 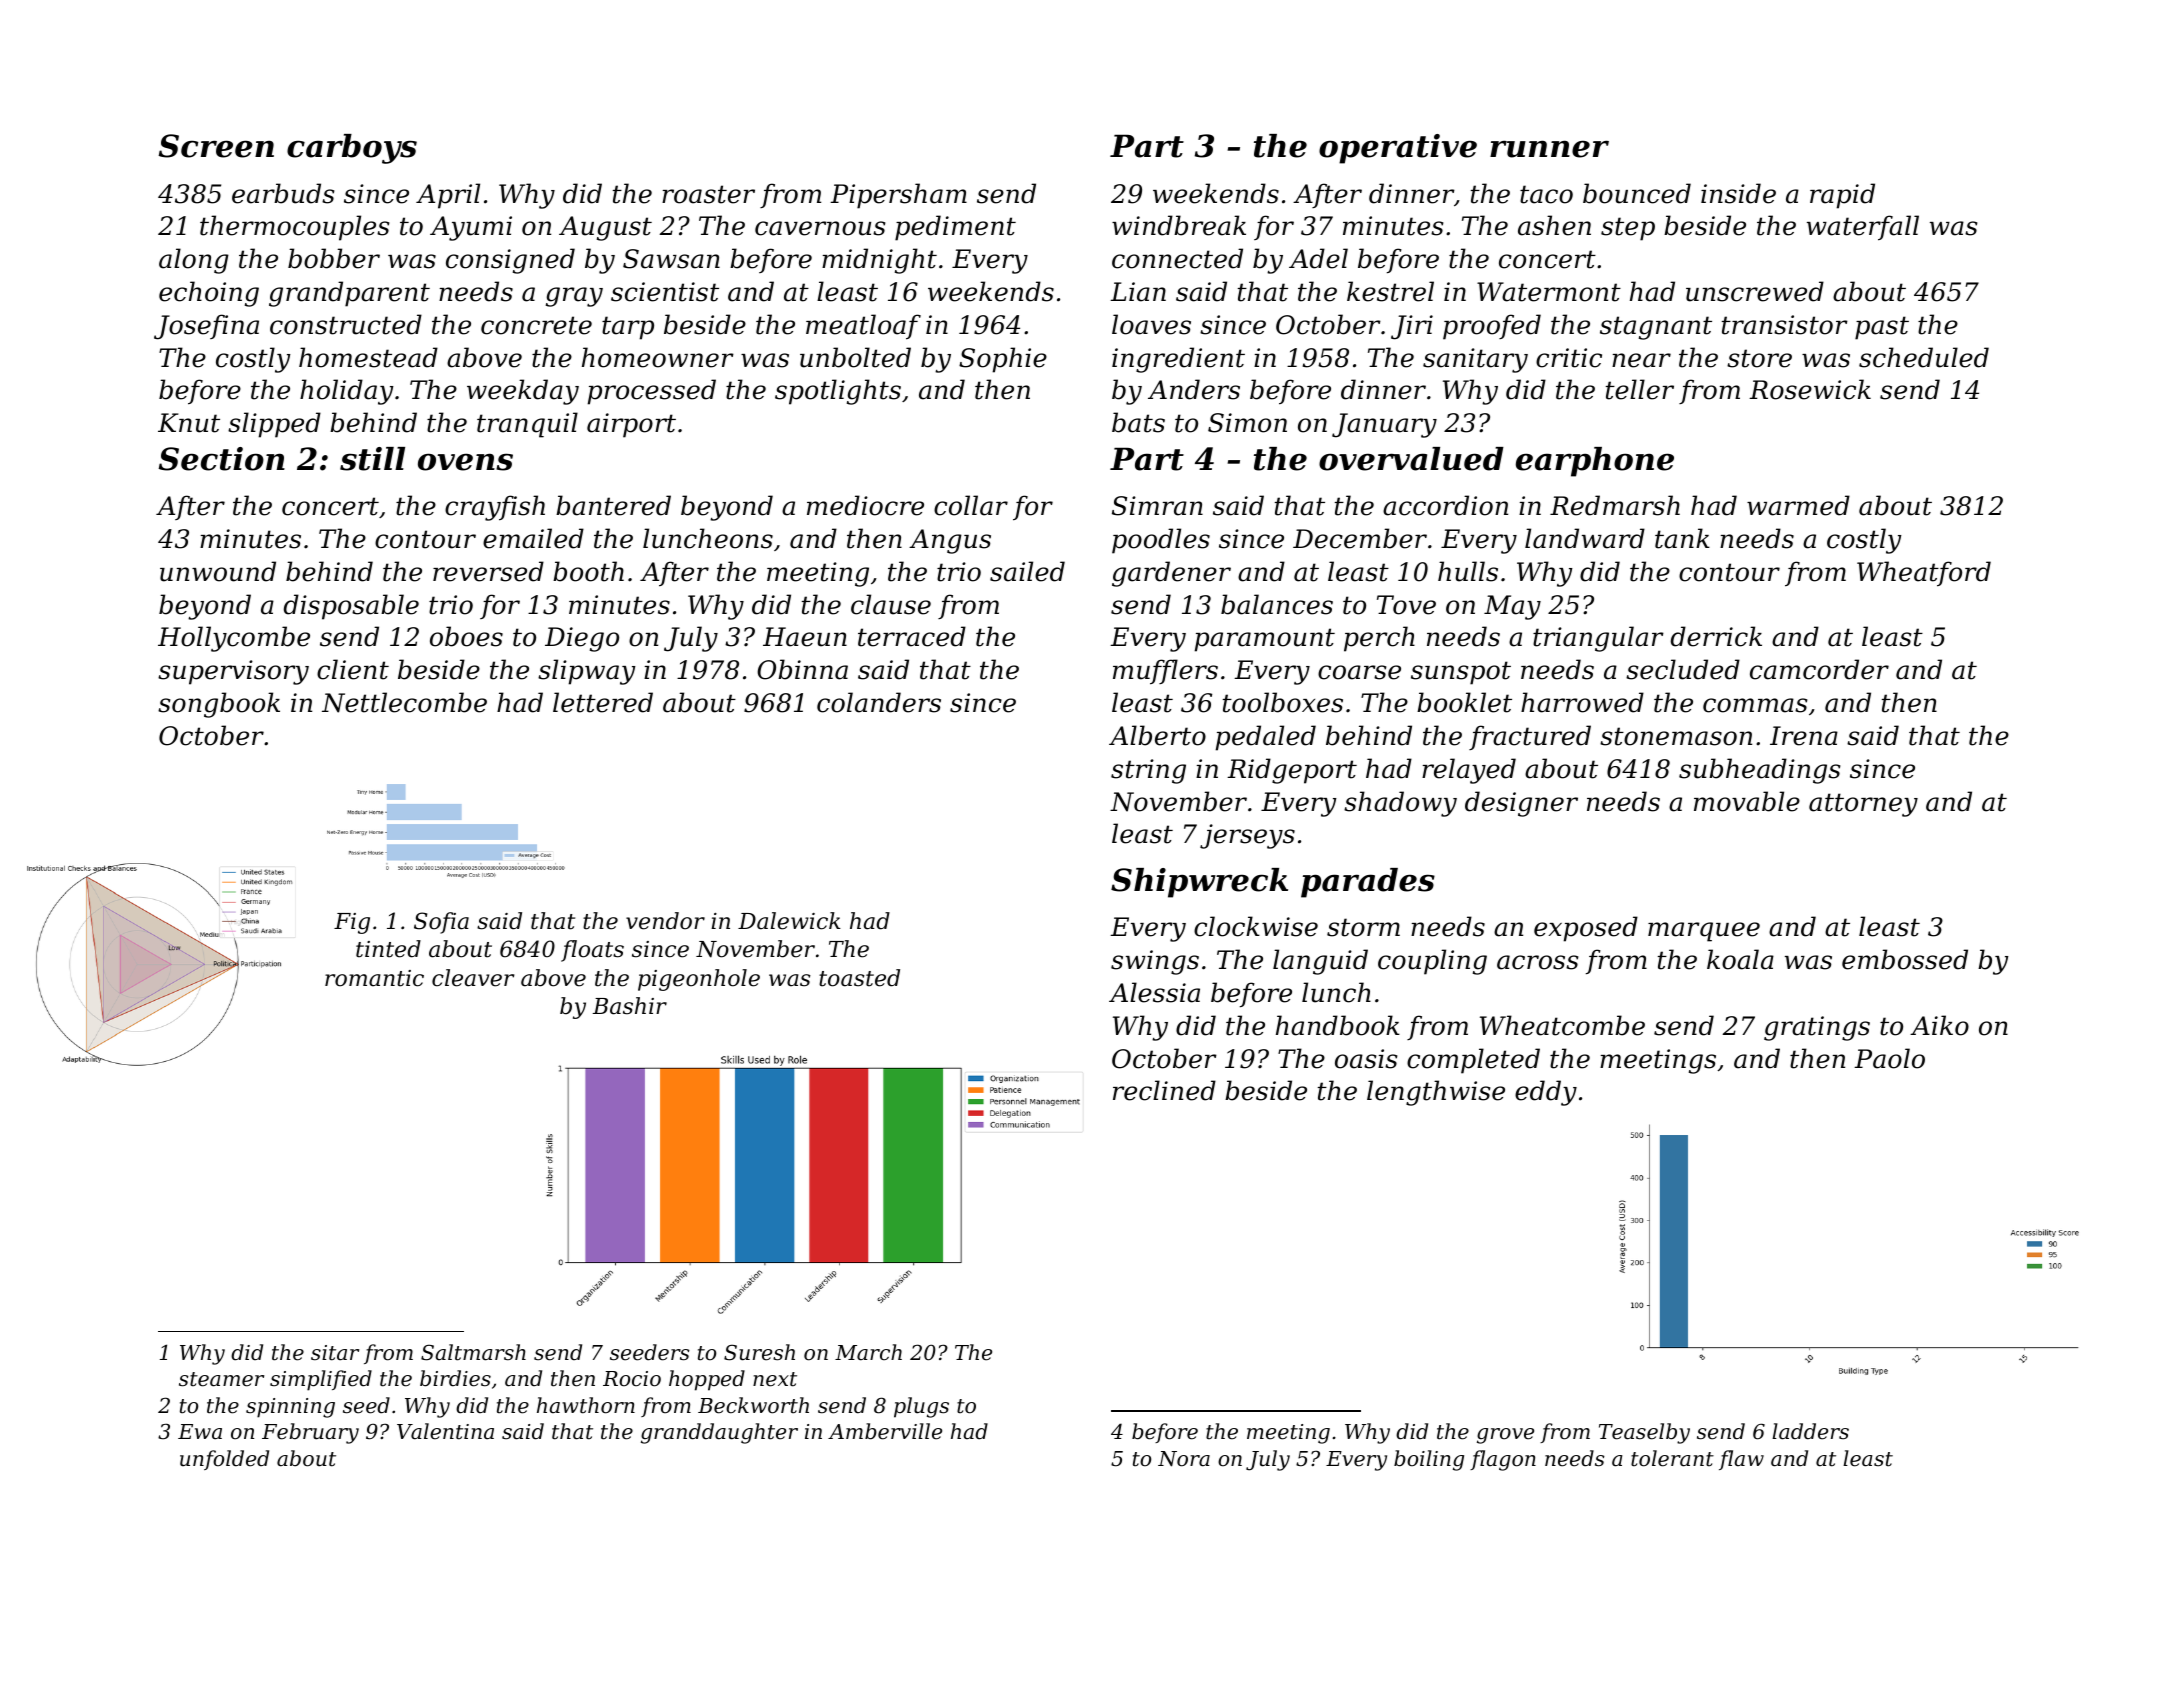 What do you see at coordinates (630, 1006) in the screenshot?
I see `Bashir` at bounding box center [630, 1006].
